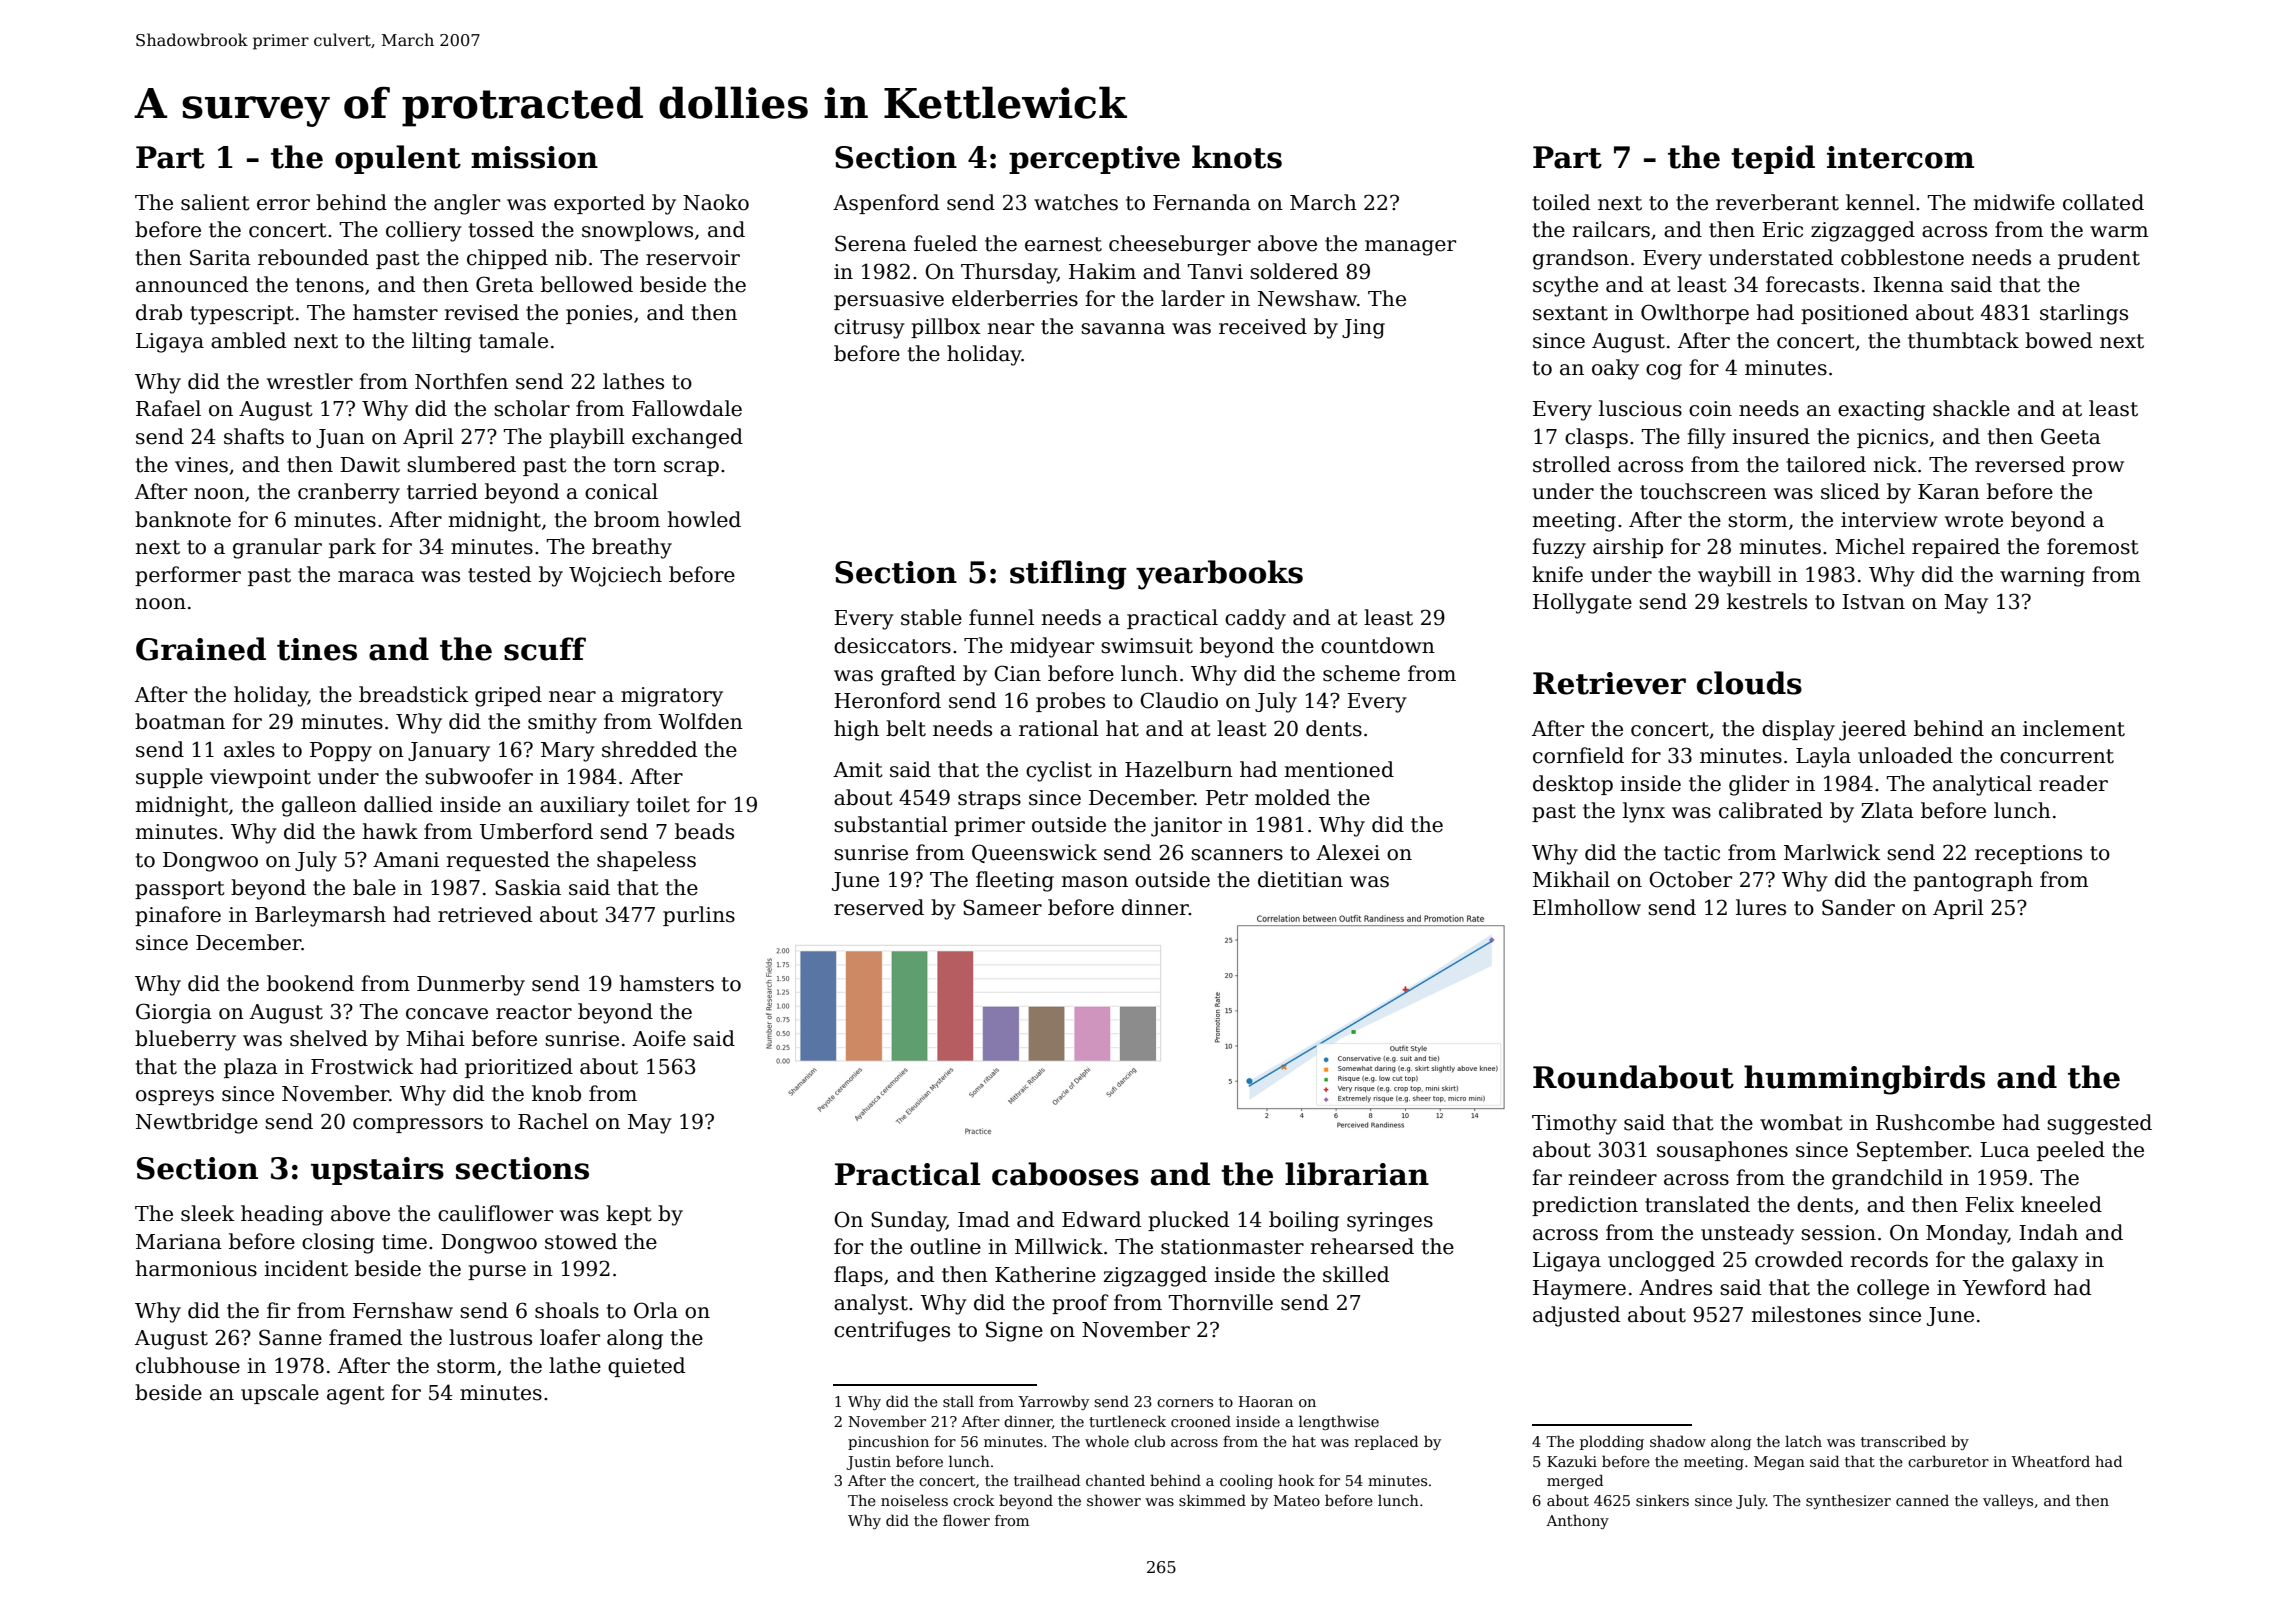 The image size is (2292, 1620). Describe the element at coordinates (1065, 1174) in the screenshot. I see `cabooses` at that location.
